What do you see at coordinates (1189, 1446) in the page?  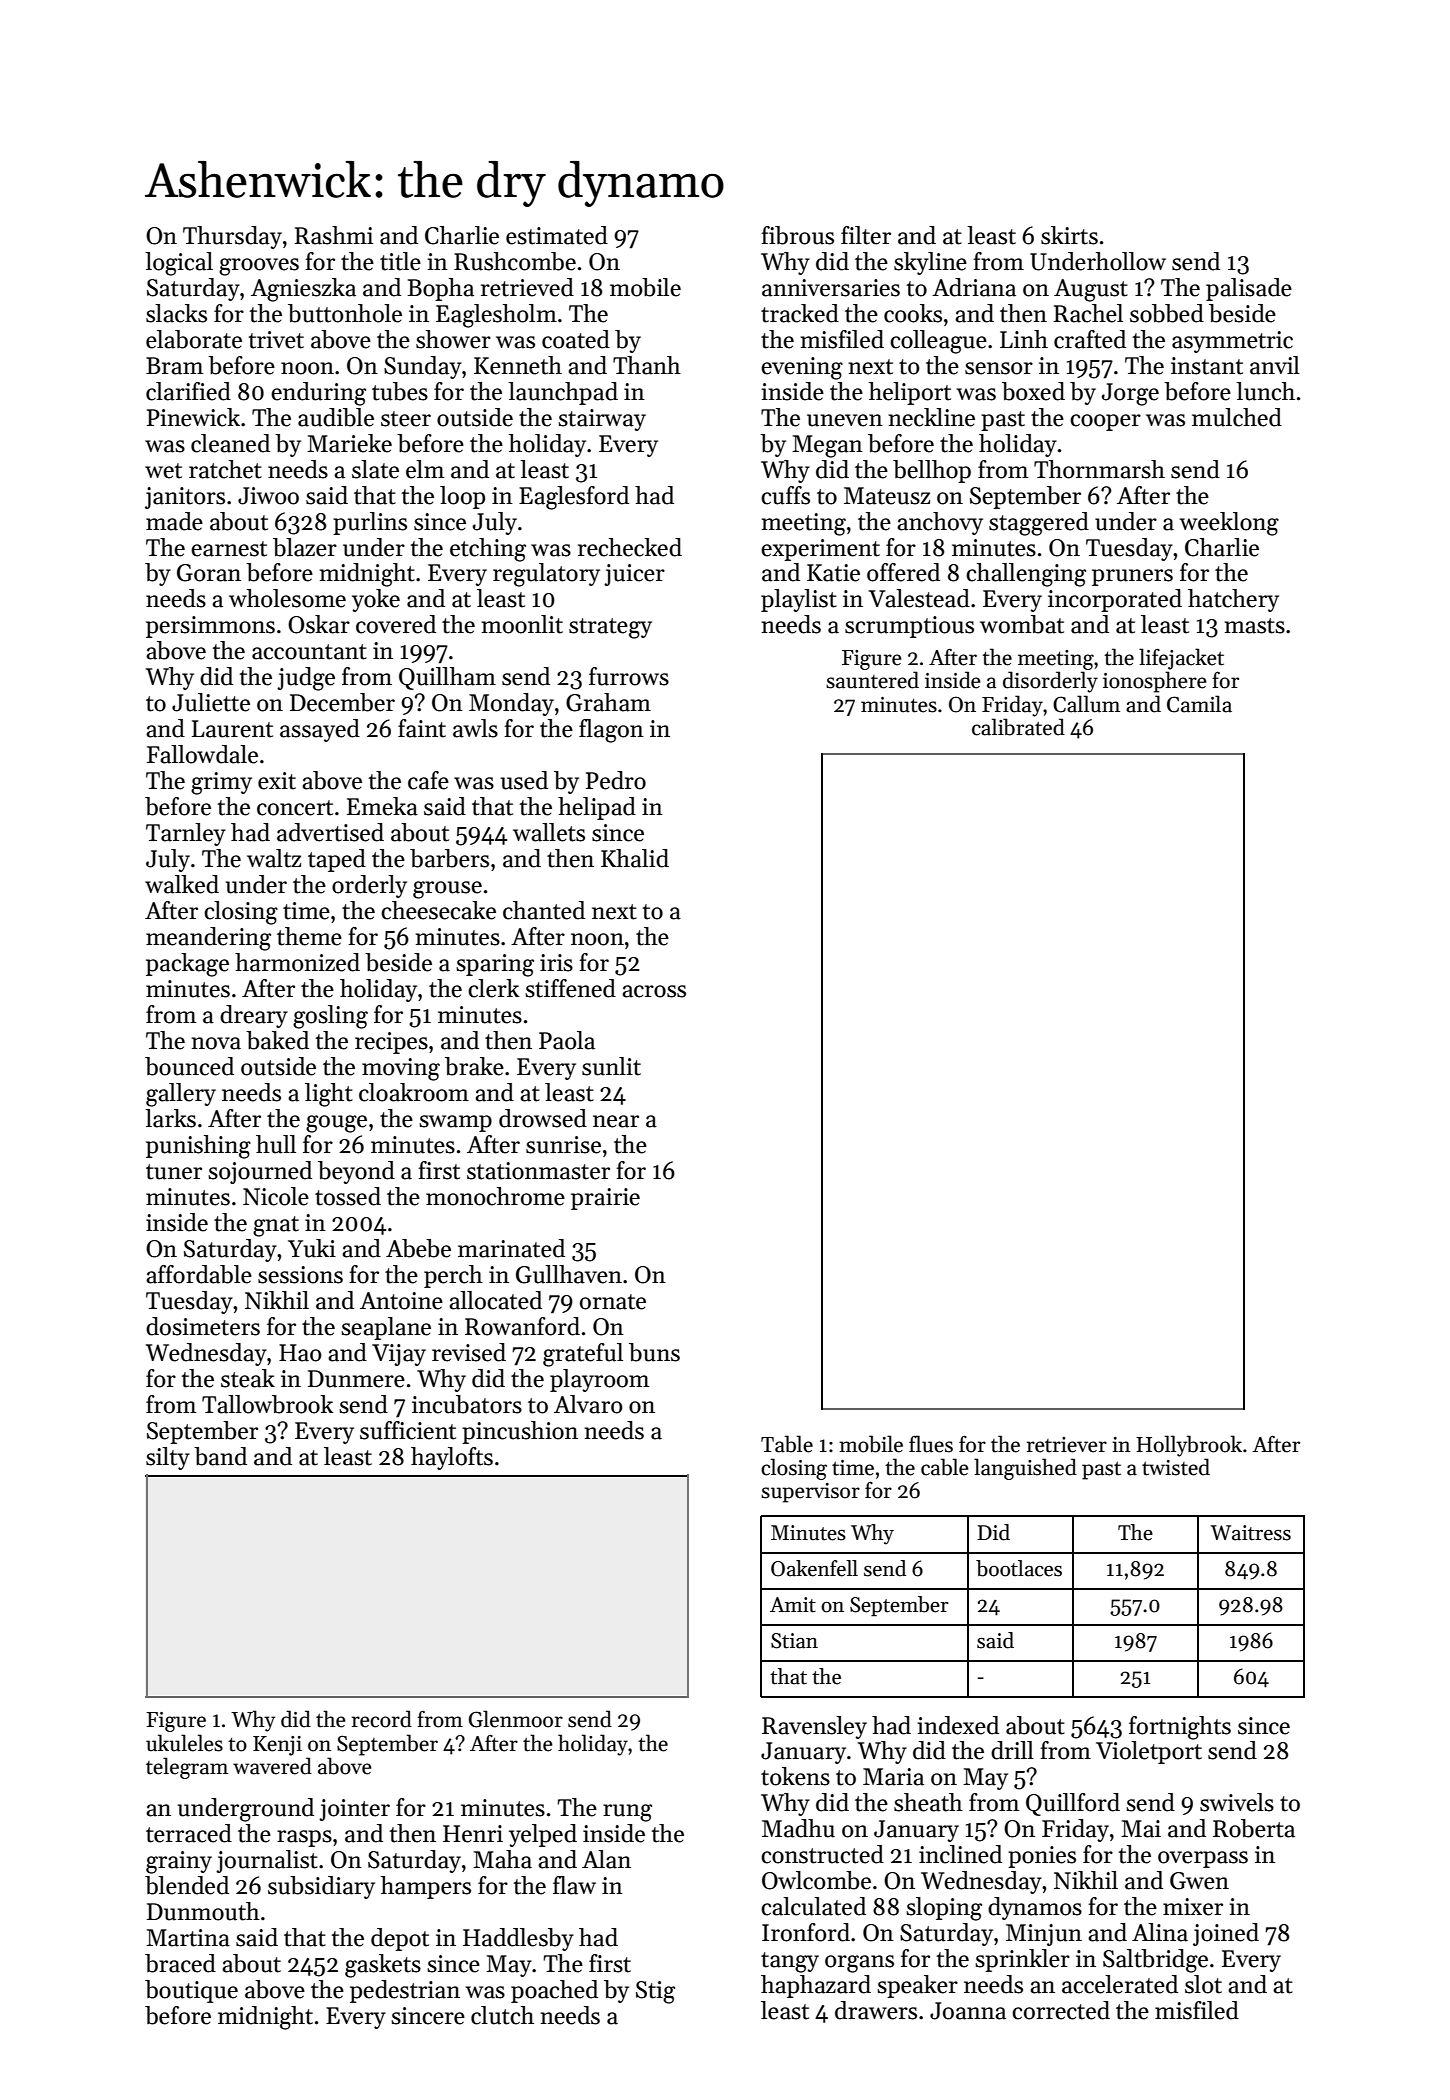 I see `Hollybrook` at bounding box center [1189, 1446].
